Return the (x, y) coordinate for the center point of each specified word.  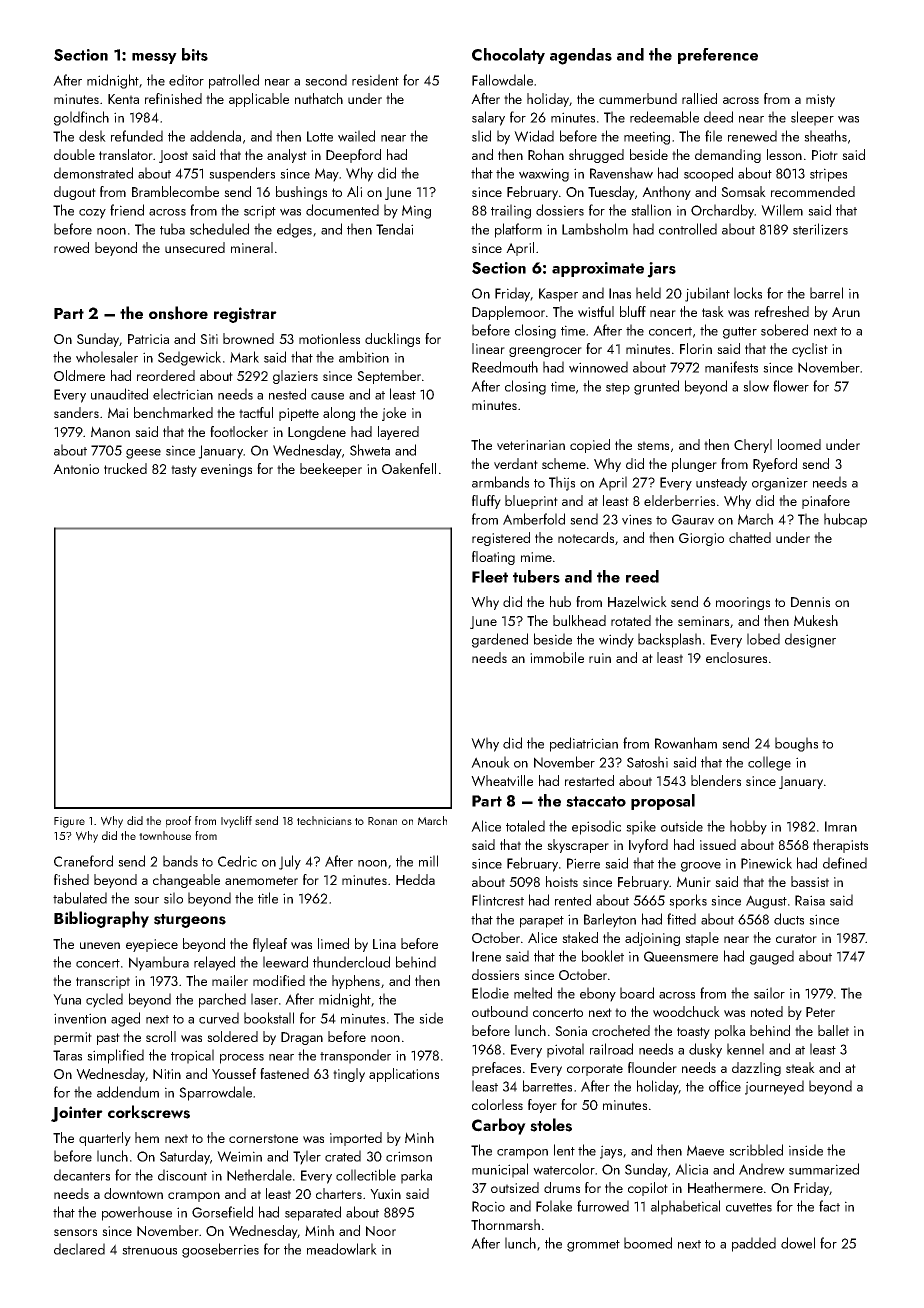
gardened (500, 640)
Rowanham (686, 743)
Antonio (76, 469)
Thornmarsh (505, 1224)
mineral (252, 247)
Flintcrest (498, 900)
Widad (534, 136)
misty (820, 100)
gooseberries (220, 1250)
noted (767, 1011)
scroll (161, 1036)
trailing (511, 211)
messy (154, 58)
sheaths (825, 136)
